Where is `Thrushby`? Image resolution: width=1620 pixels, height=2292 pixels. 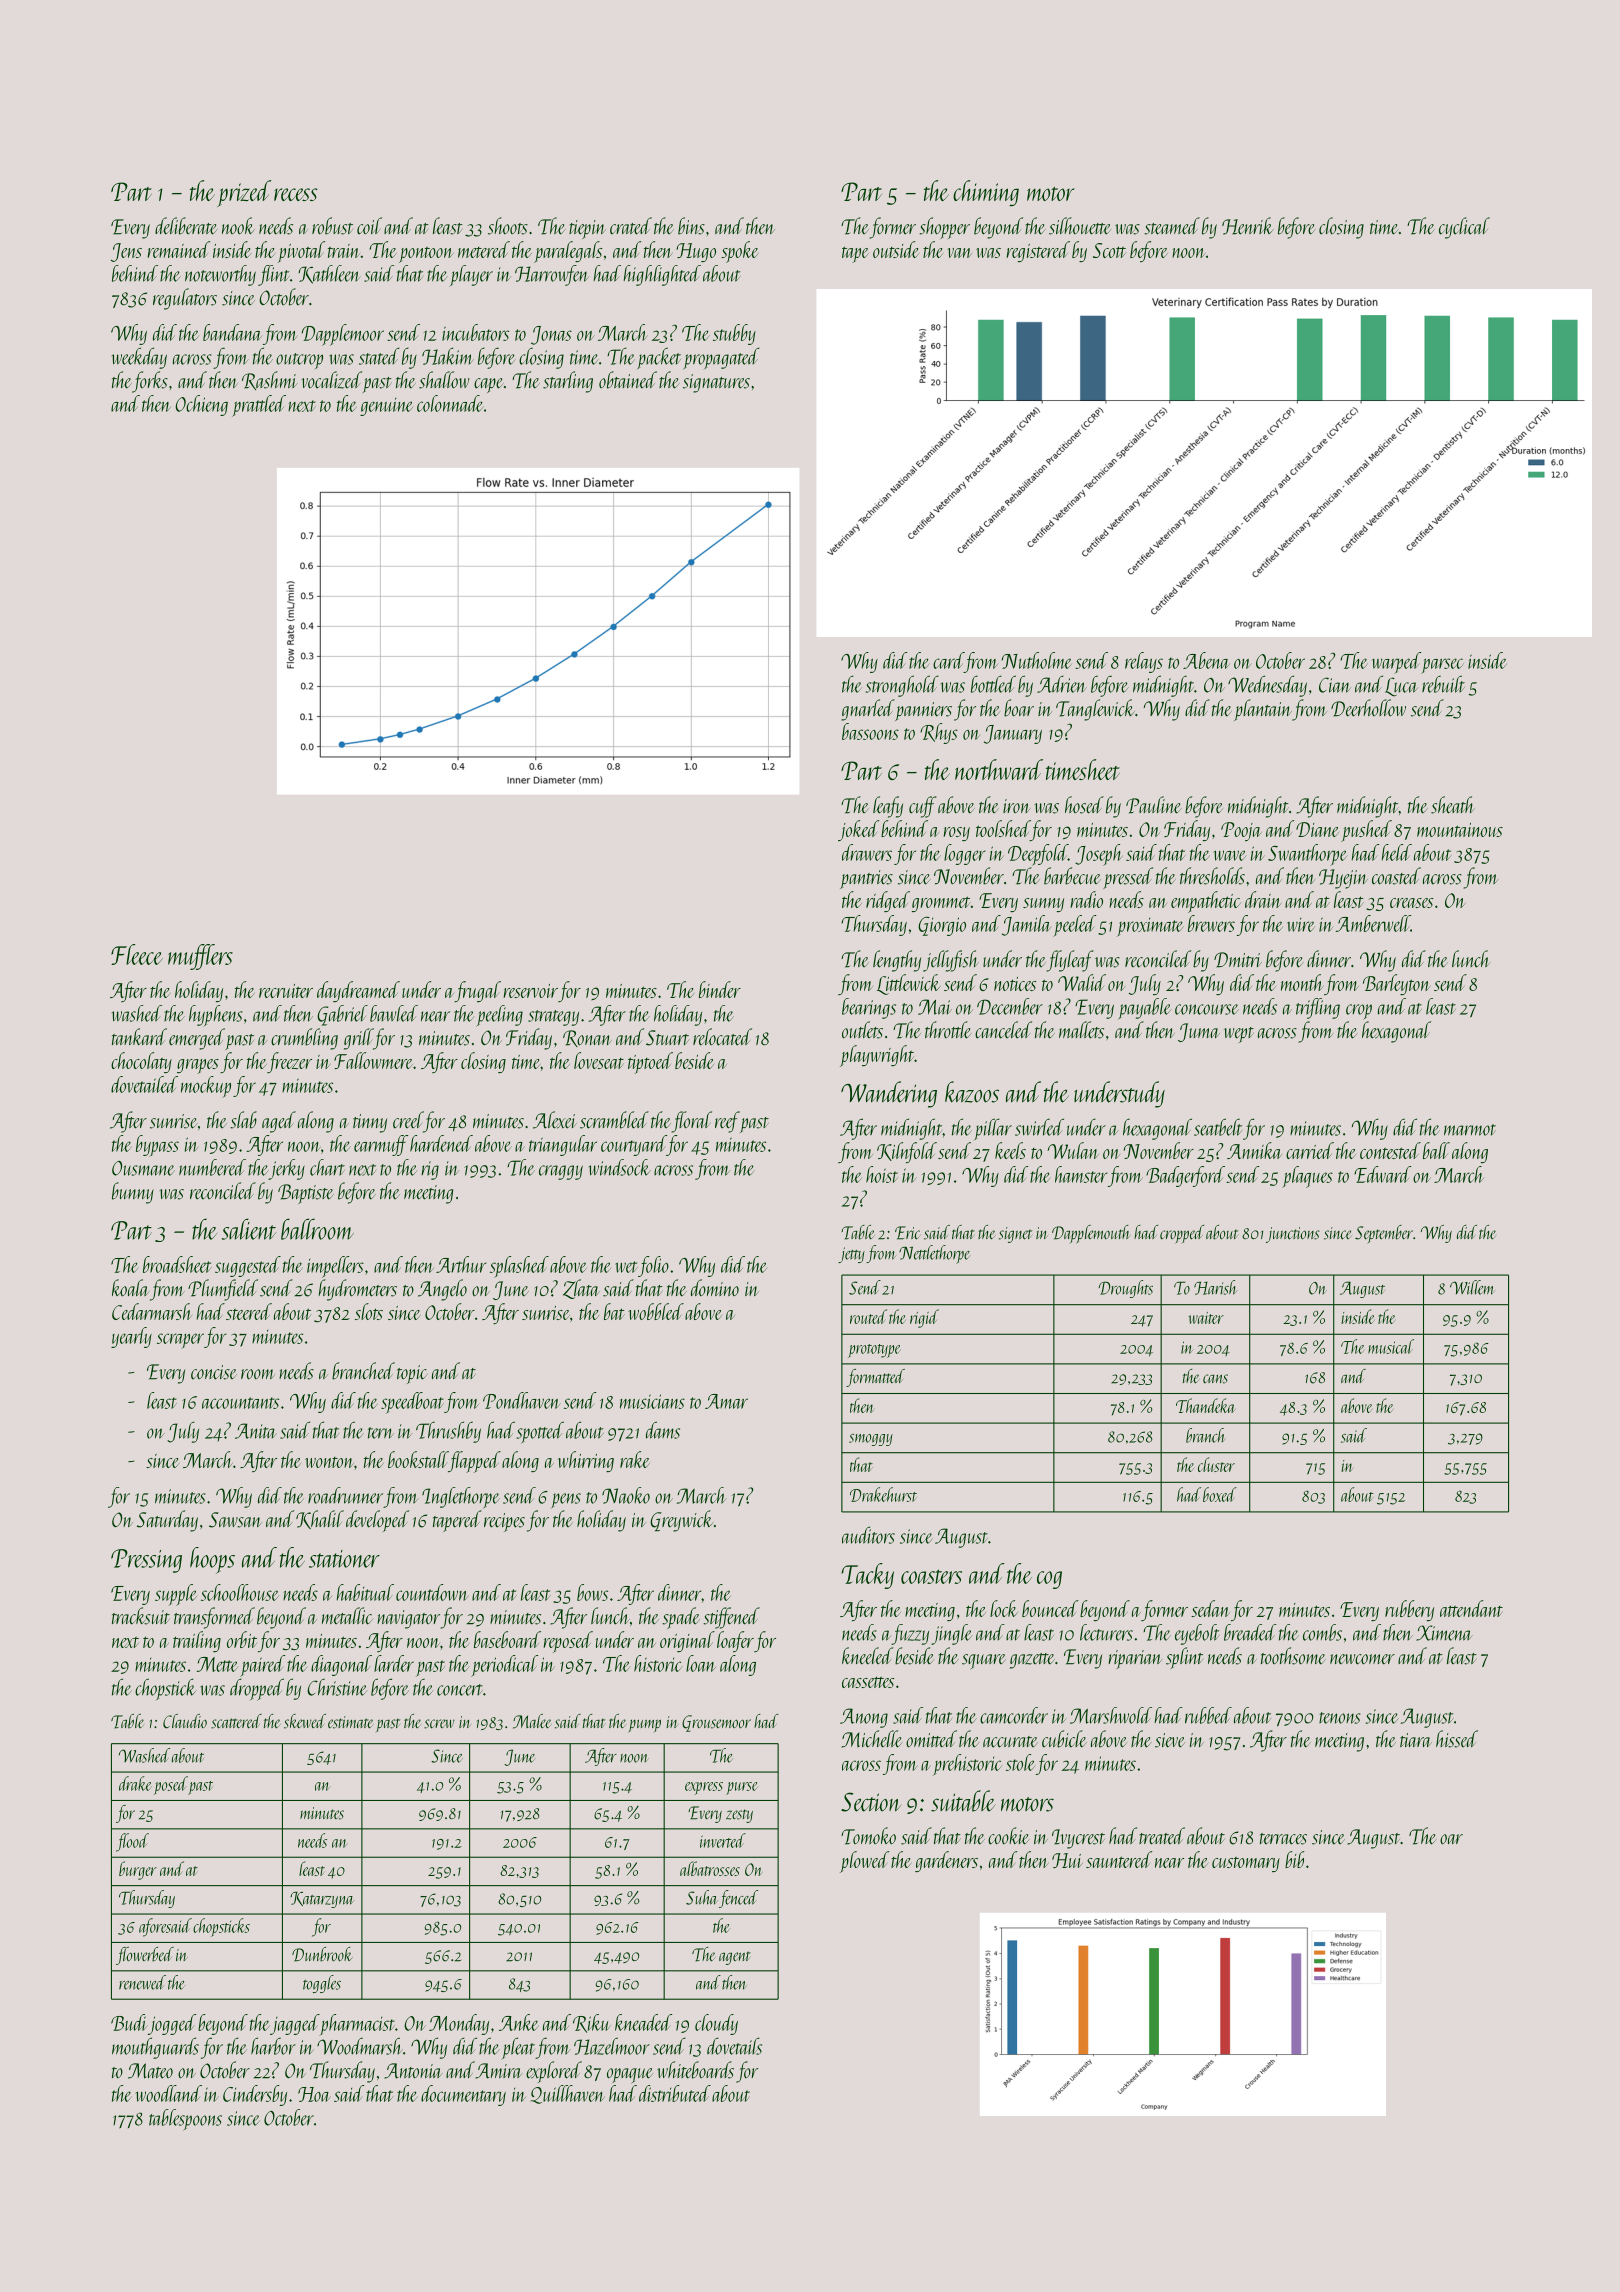
Thrushby is located at coordinates (448, 1432).
